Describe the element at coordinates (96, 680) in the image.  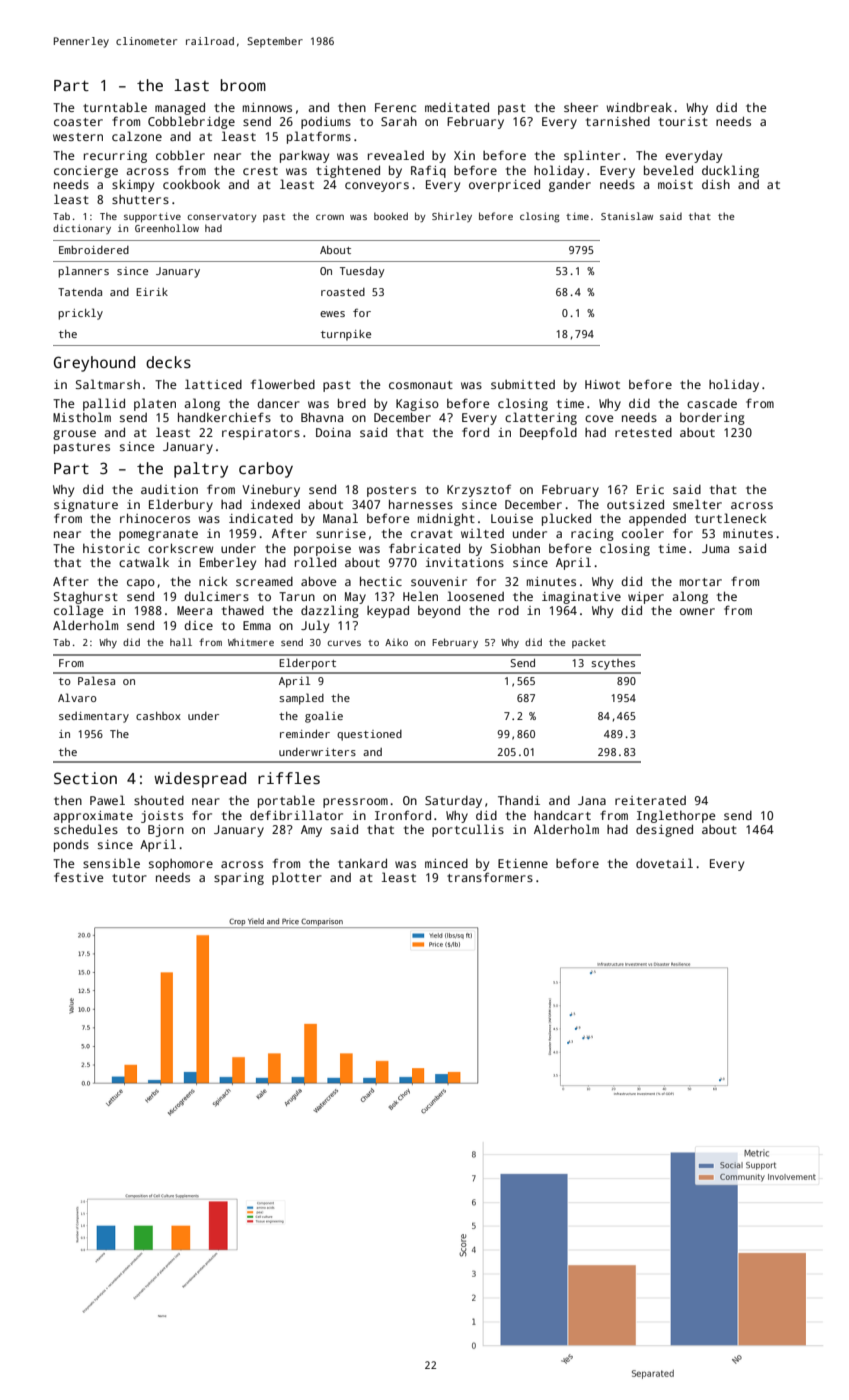
I see `Palesa` at that location.
